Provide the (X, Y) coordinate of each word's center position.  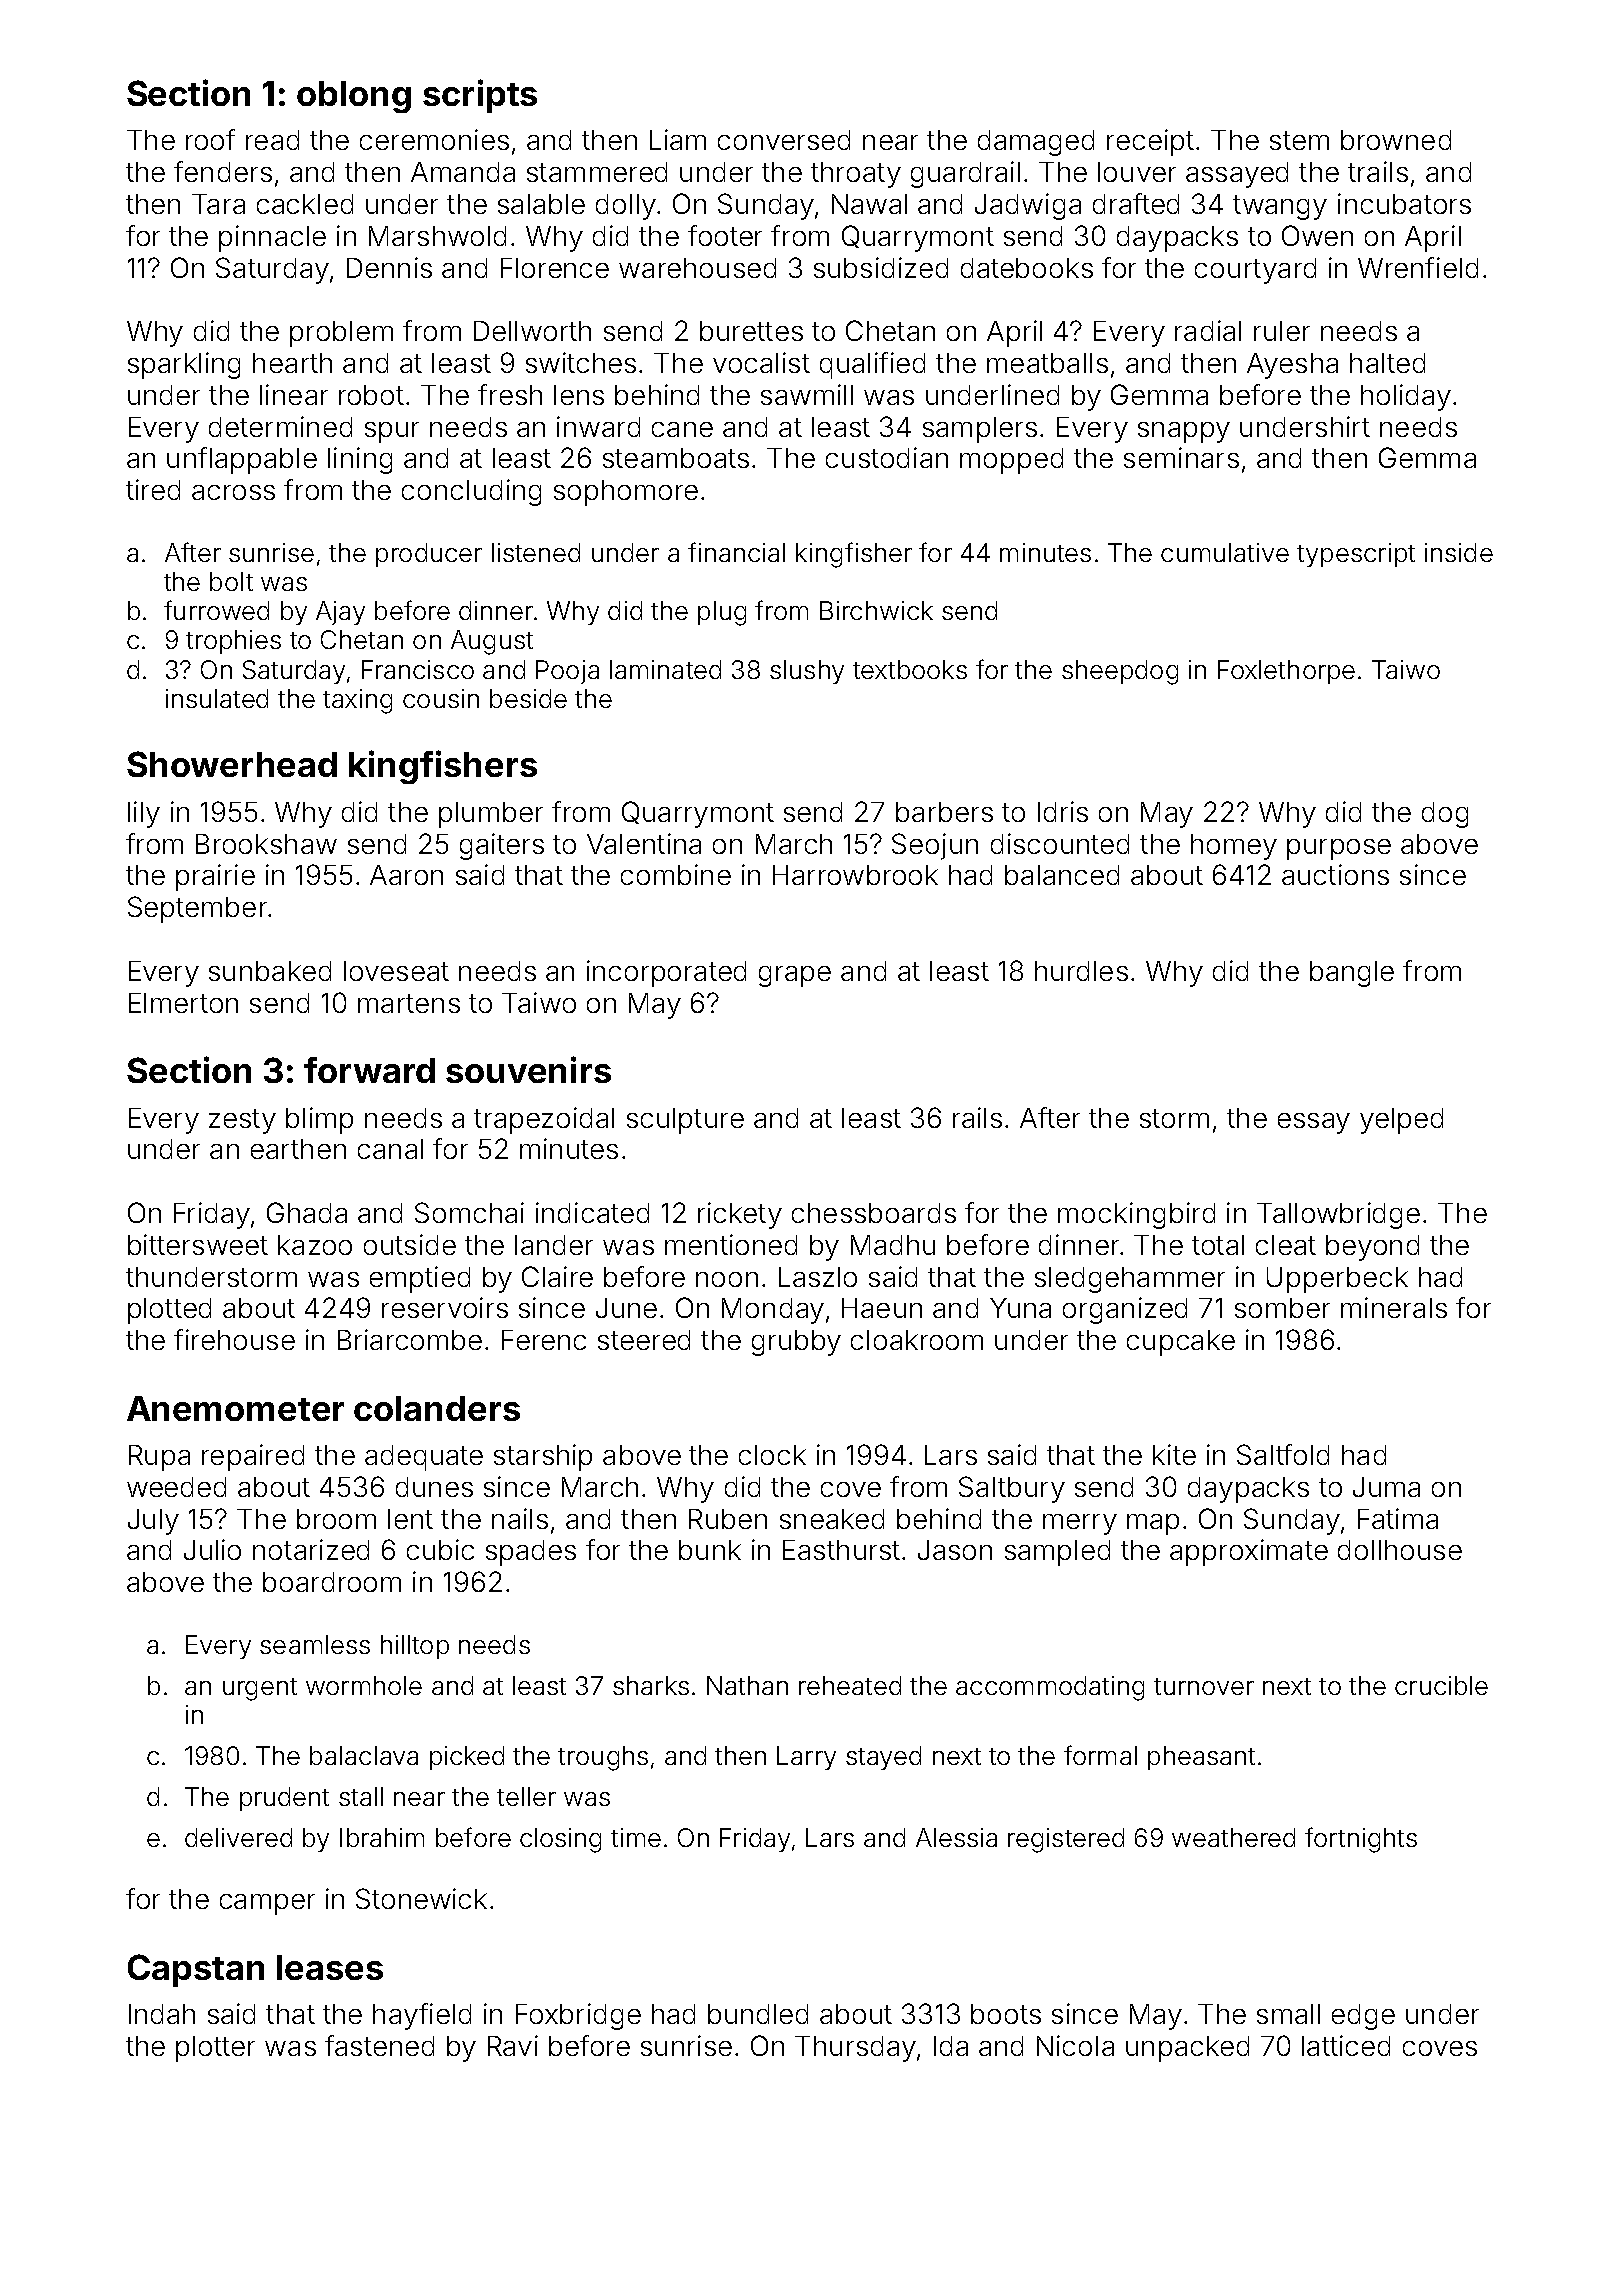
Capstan (196, 1970)
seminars (1181, 457)
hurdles (1081, 971)
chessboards (874, 1213)
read (272, 140)
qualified (872, 365)
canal (390, 1149)
